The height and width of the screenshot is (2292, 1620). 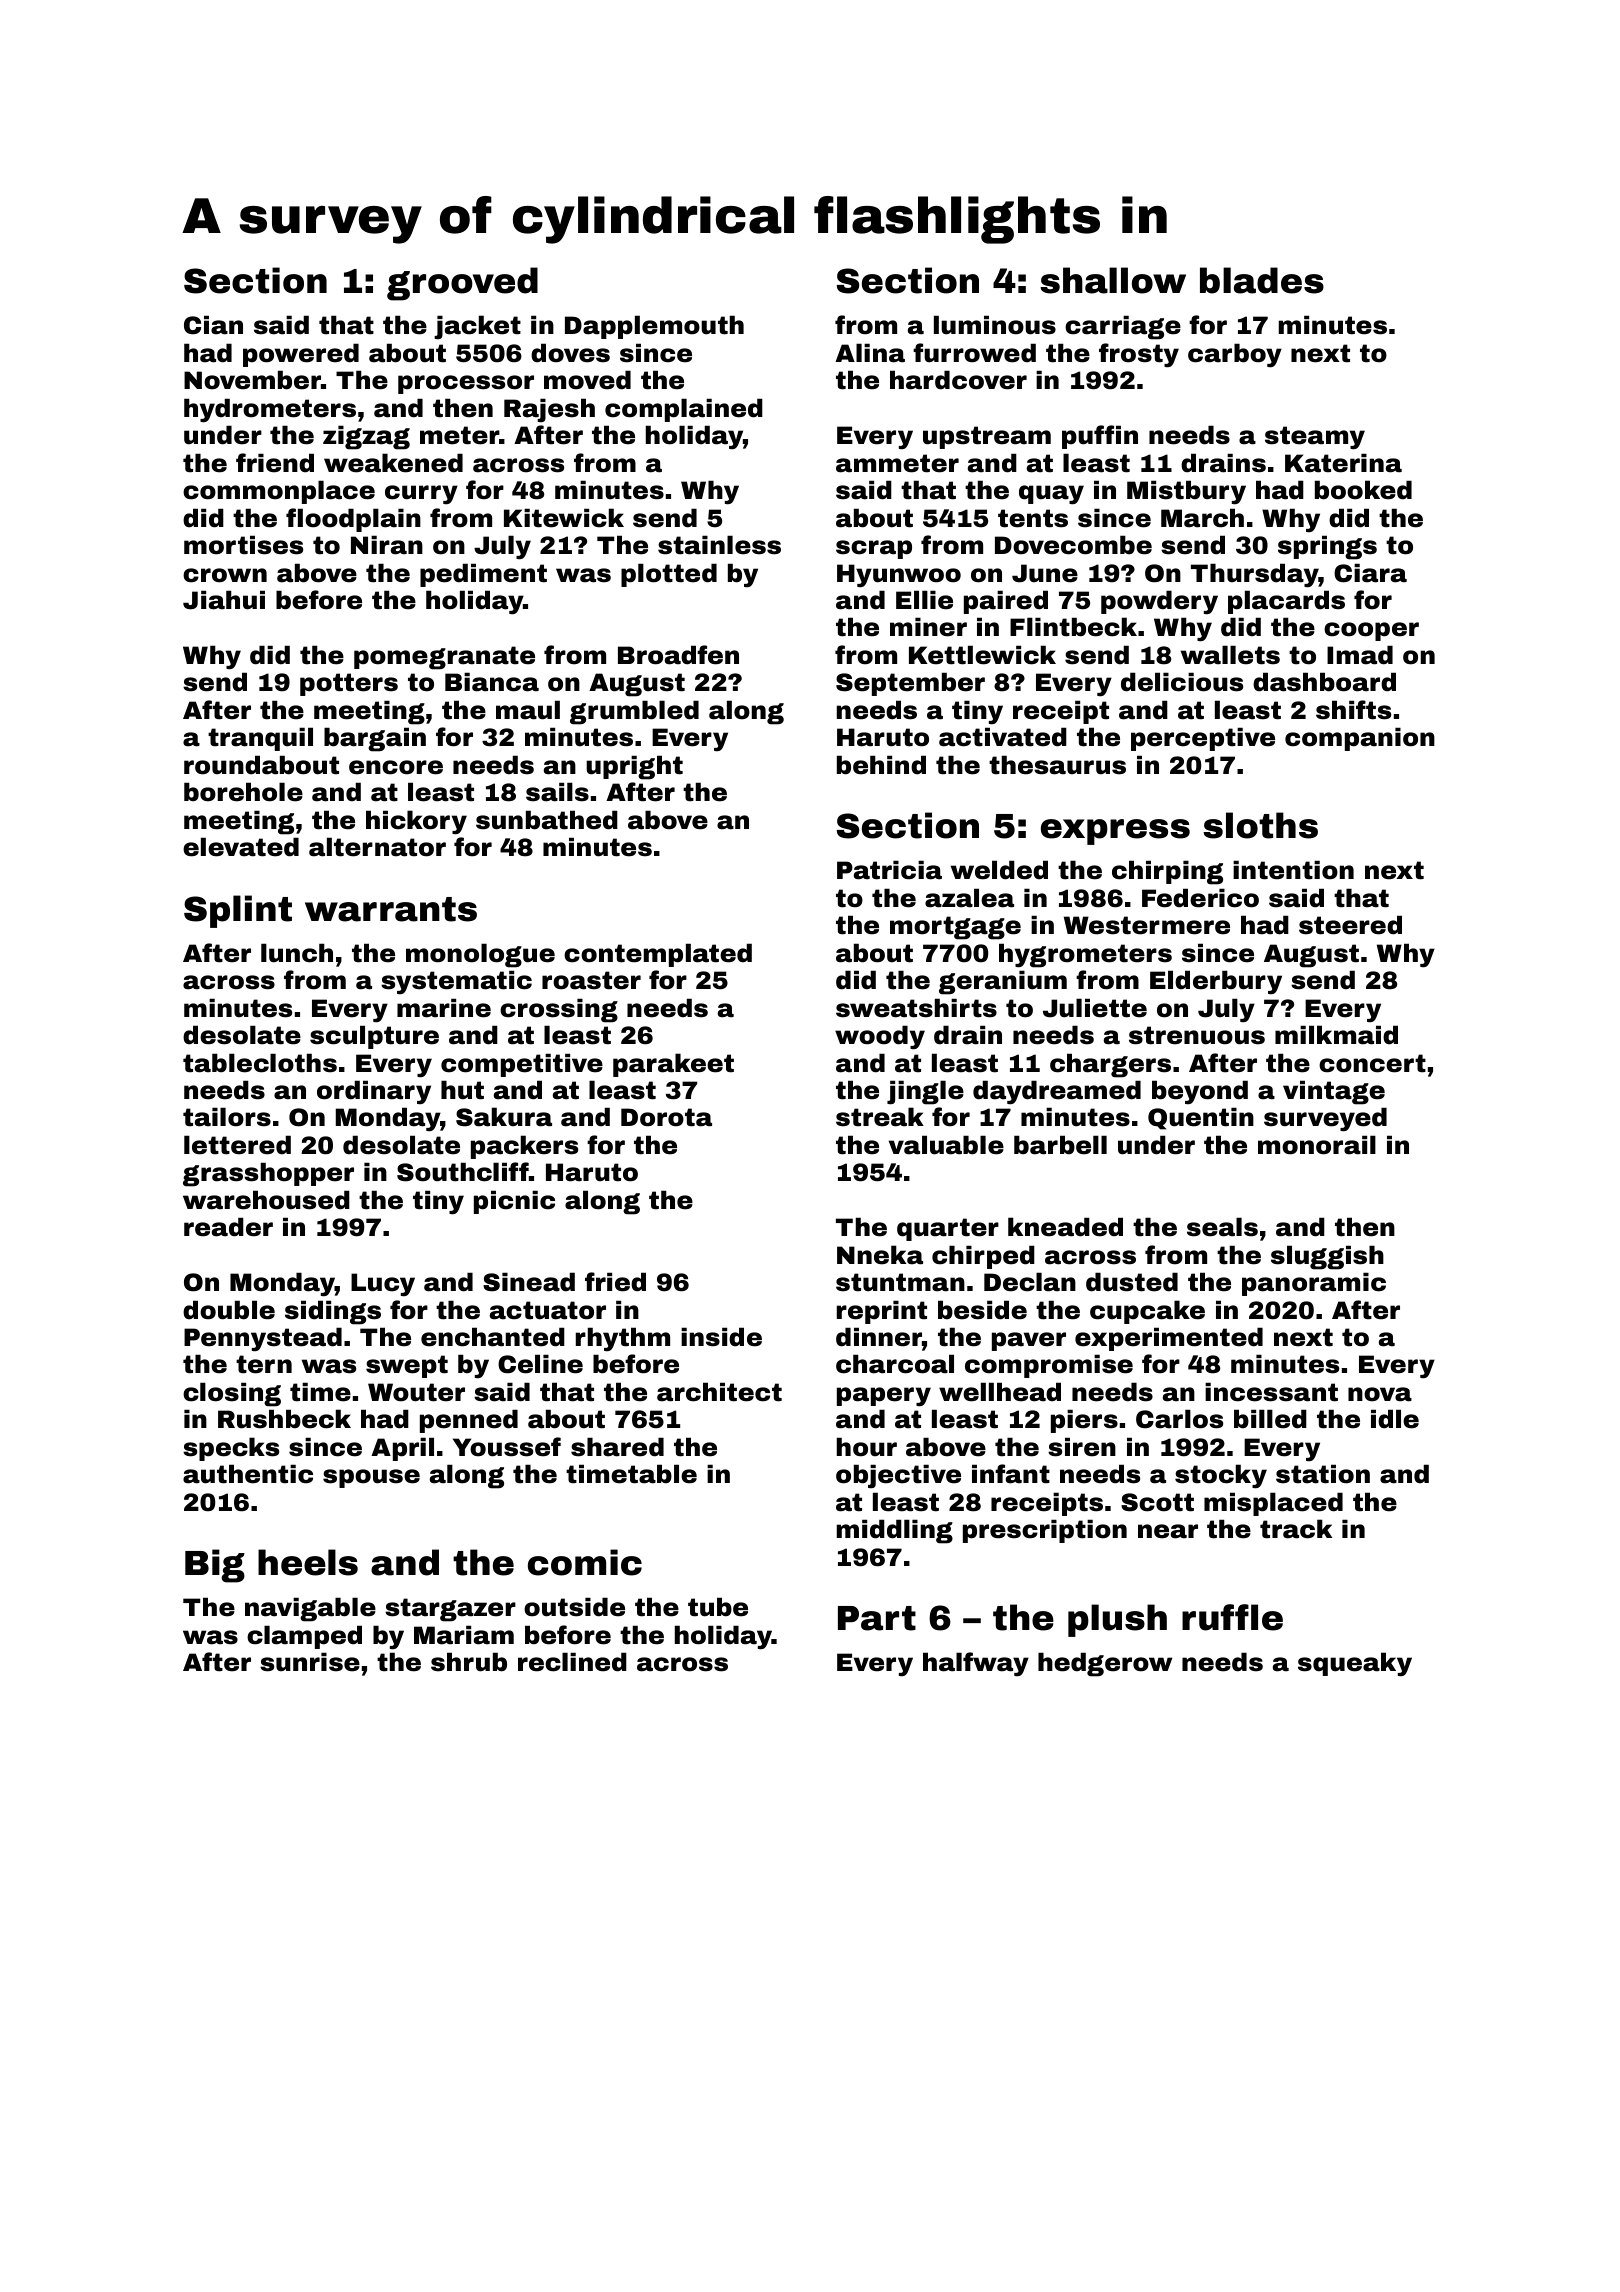 I want to click on sweatshirts, so click(x=916, y=1008).
